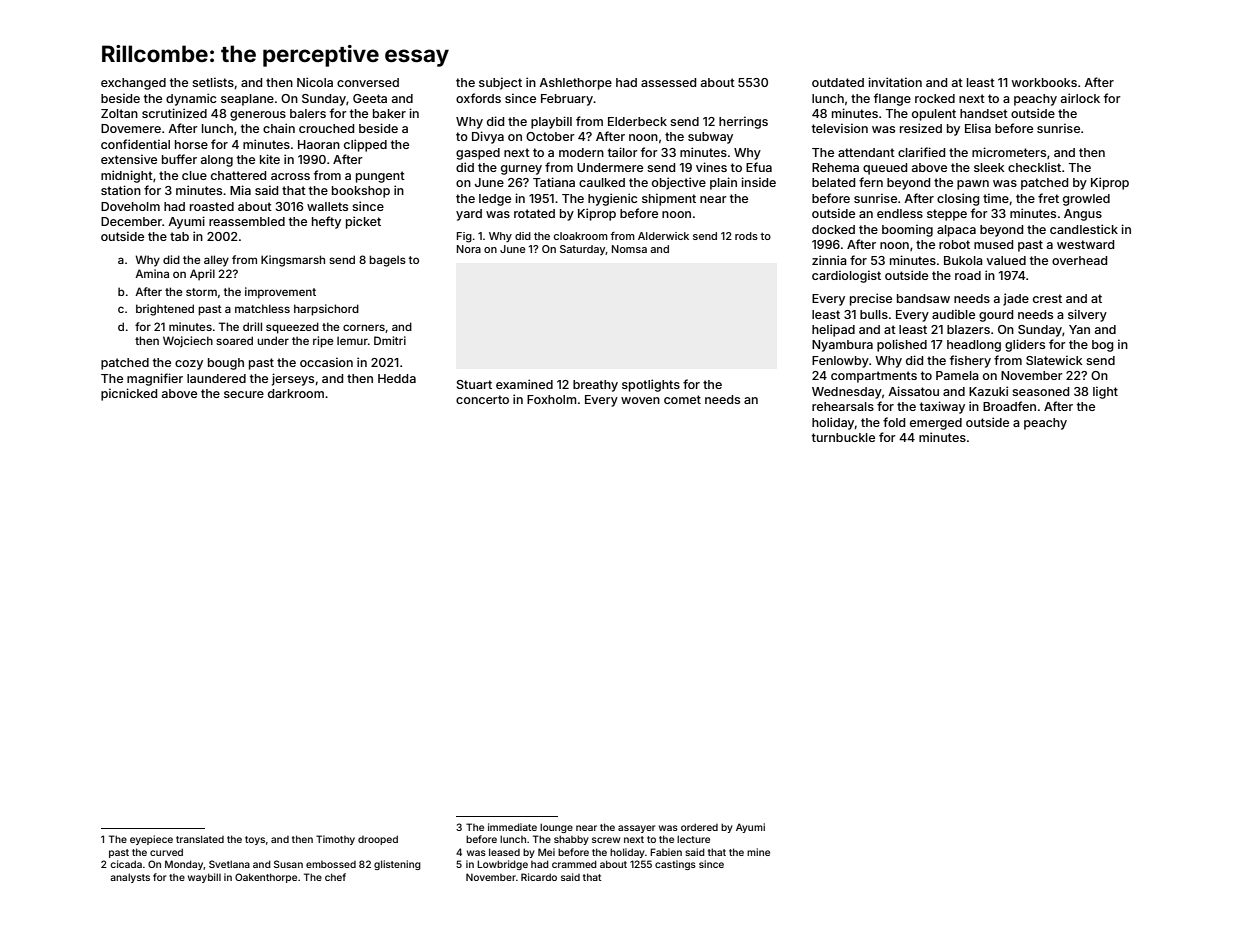 Image resolution: width=1233 pixels, height=952 pixels. What do you see at coordinates (699, 827) in the screenshot?
I see `ordered` at bounding box center [699, 827].
